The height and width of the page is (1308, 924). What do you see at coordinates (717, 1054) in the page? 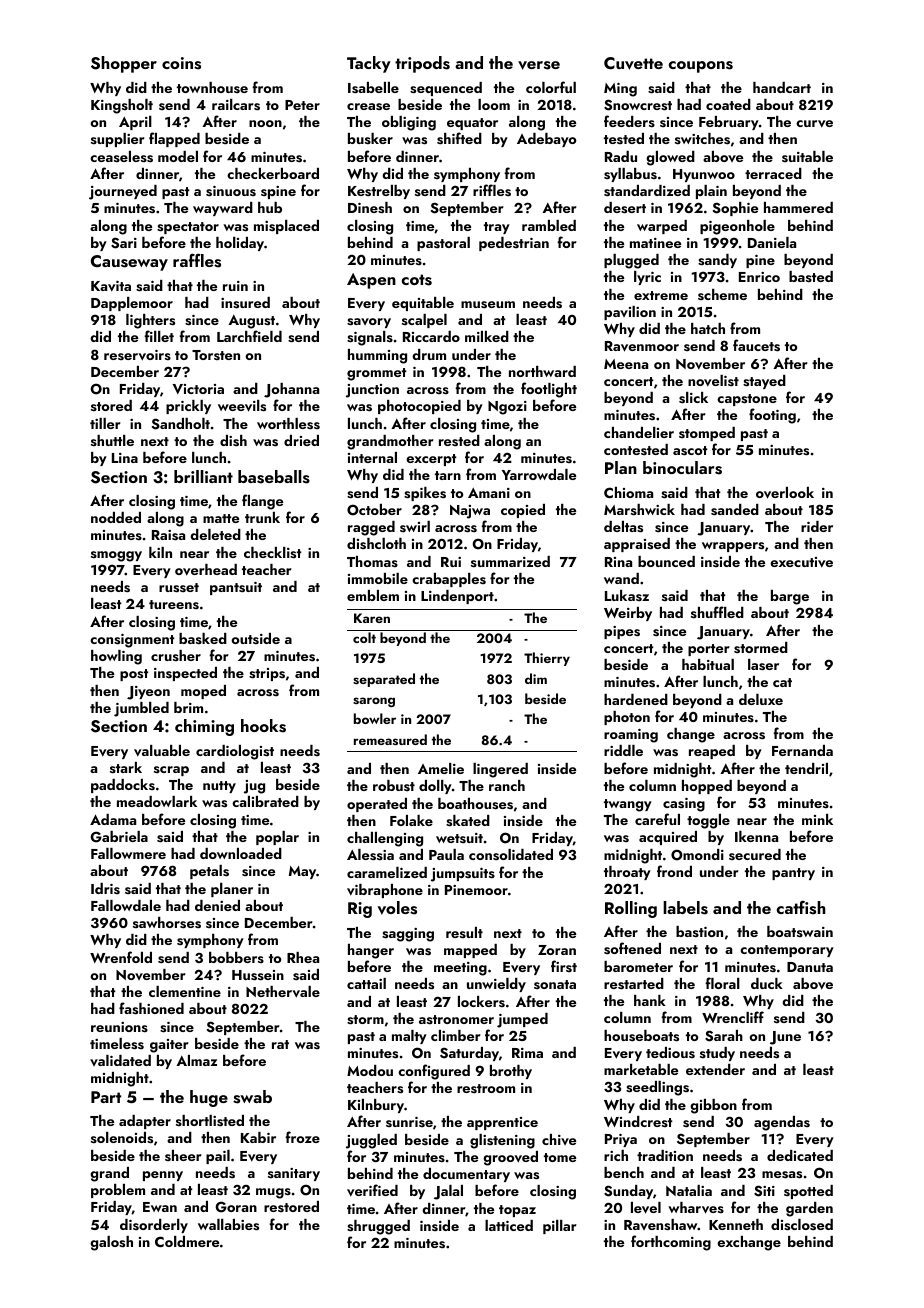
I see `study` at bounding box center [717, 1054].
